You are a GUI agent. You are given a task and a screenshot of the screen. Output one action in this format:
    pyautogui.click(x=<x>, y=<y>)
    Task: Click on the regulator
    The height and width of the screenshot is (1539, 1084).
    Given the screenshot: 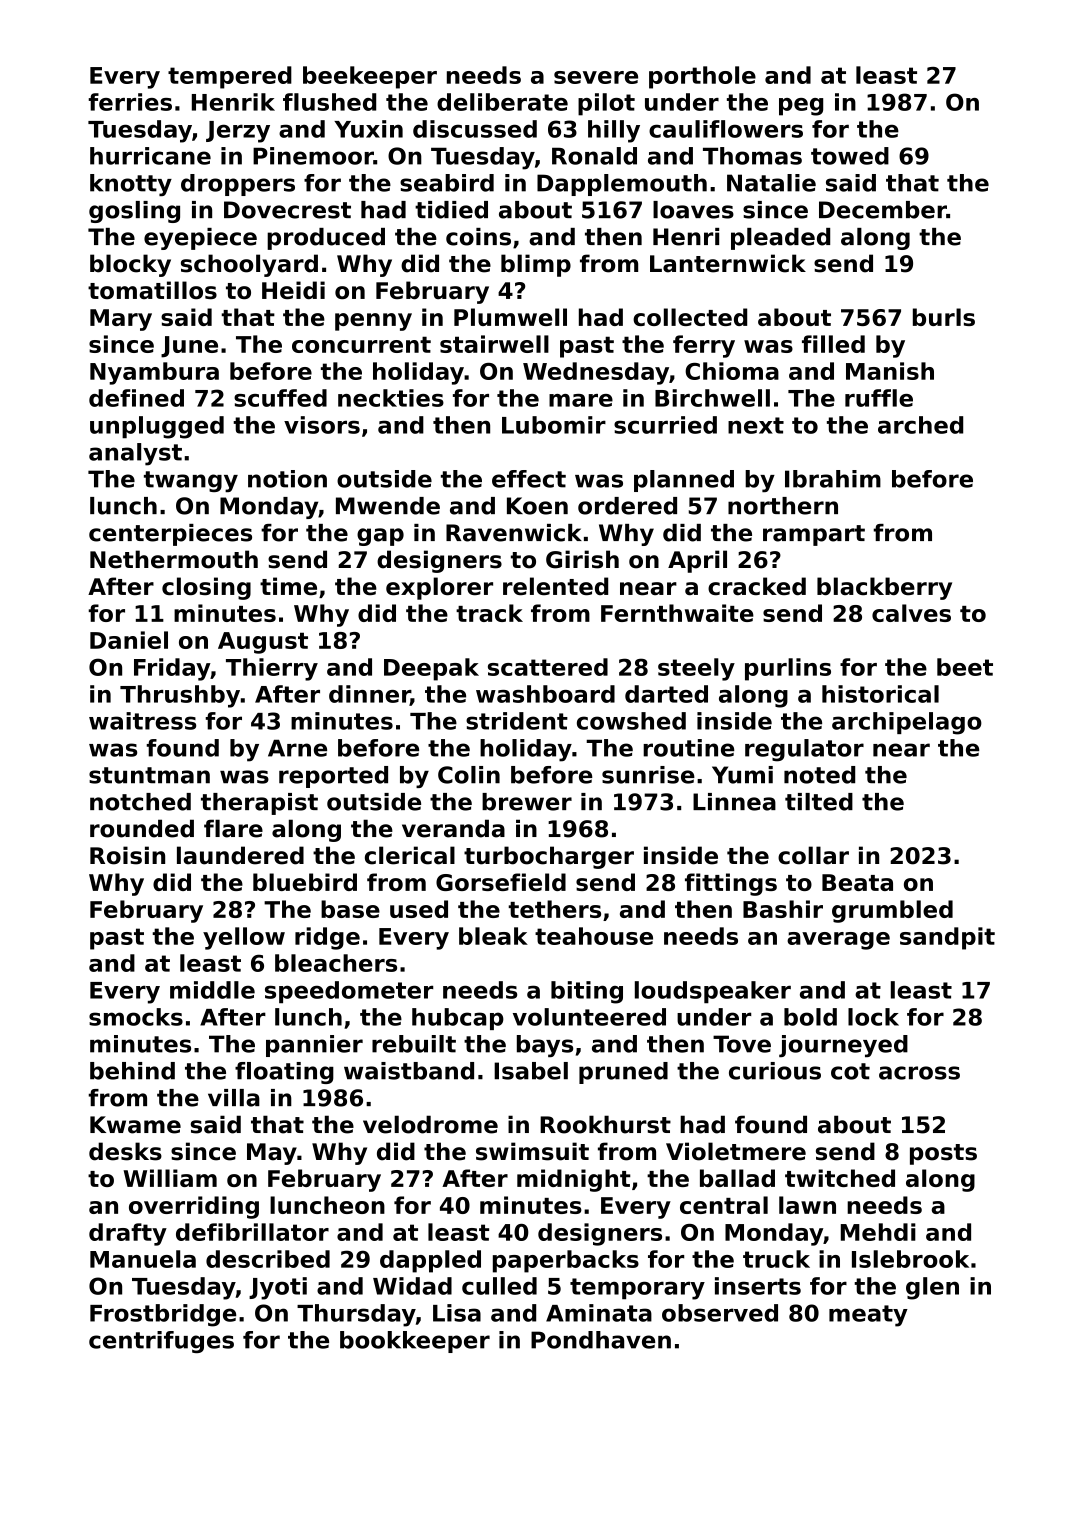 What is the action you would take?
    pyautogui.click(x=804, y=750)
